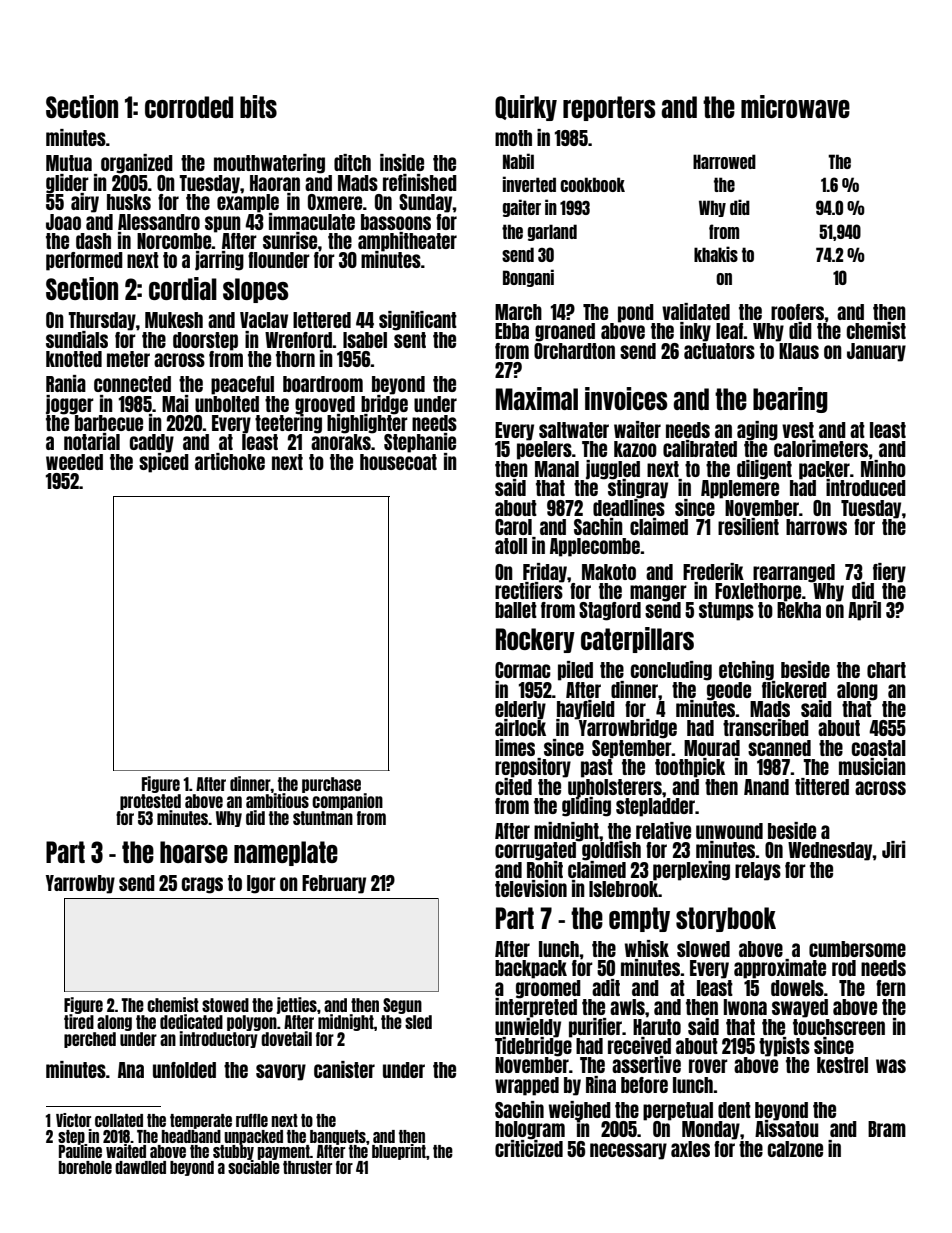 This screenshot has height=1233, width=952. I want to click on leaf, so click(730, 331).
